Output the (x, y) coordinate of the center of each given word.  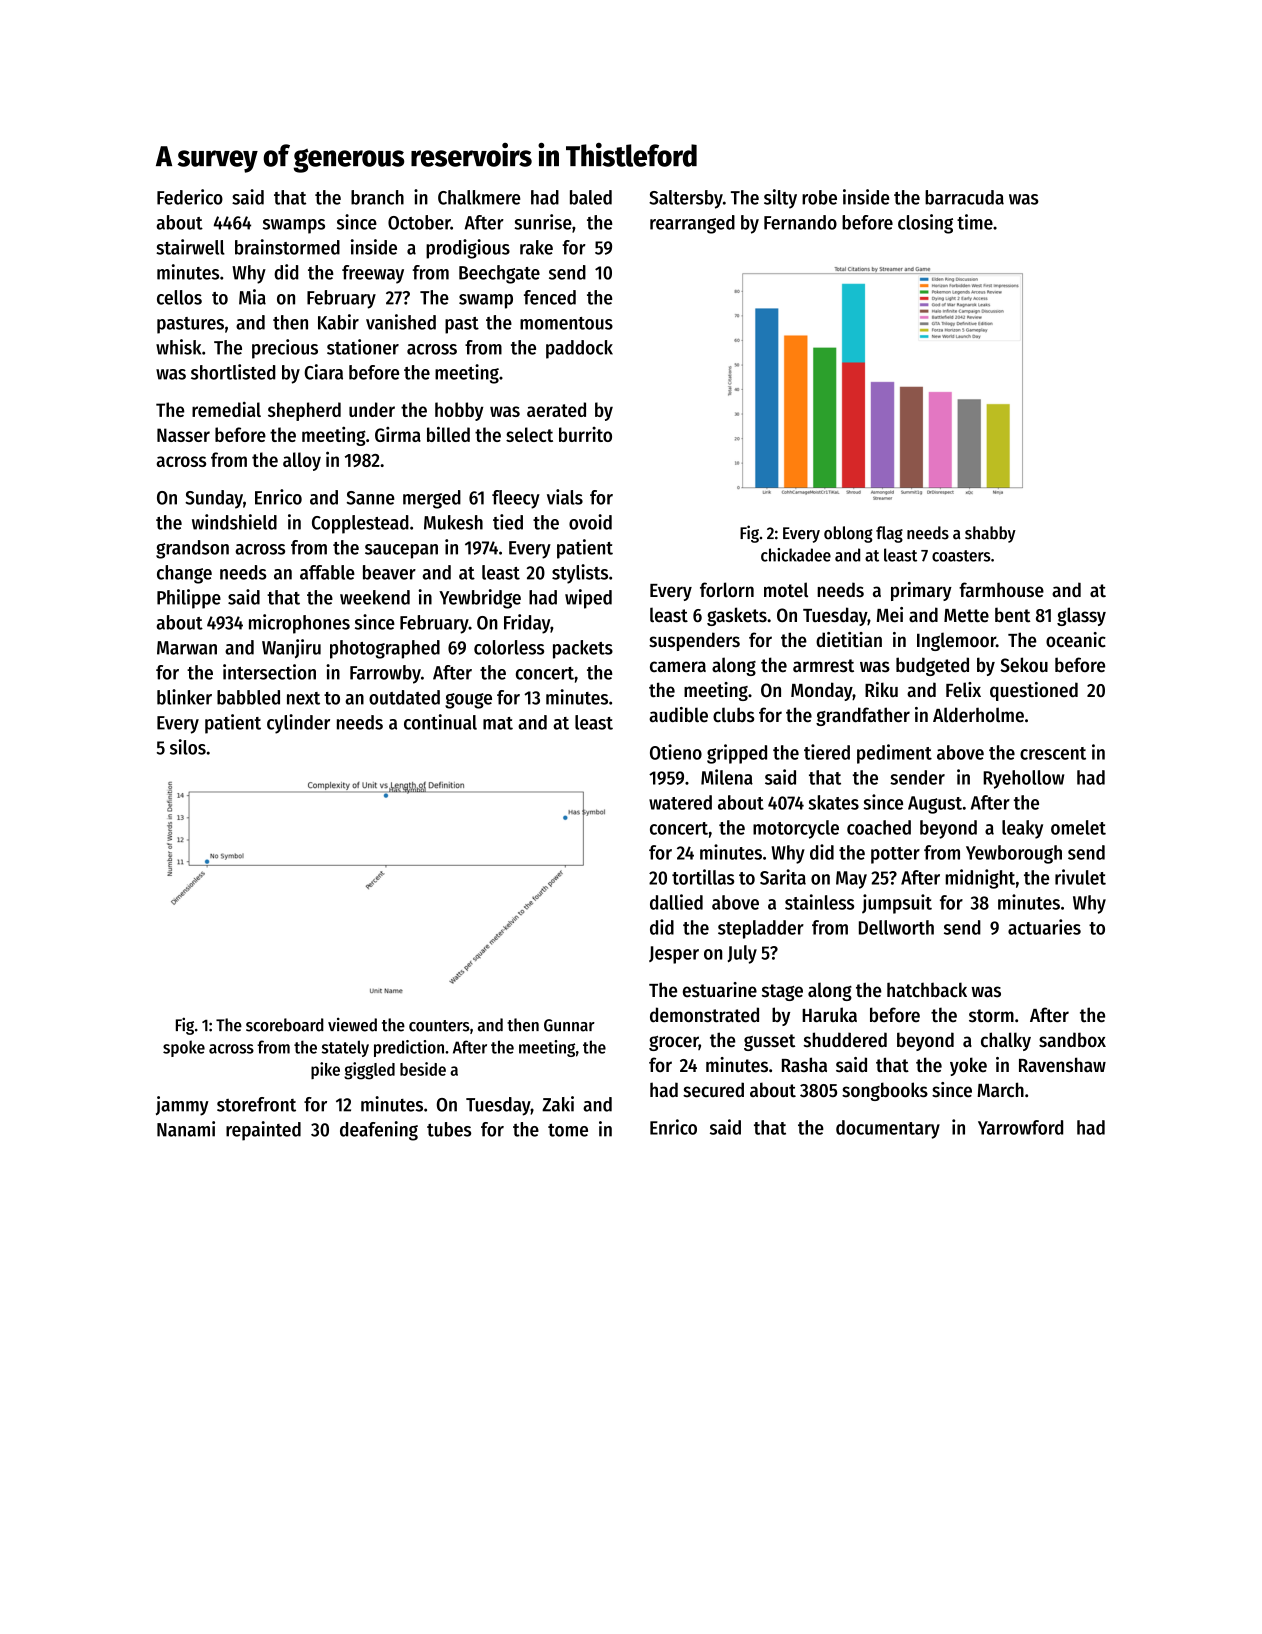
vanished (401, 322)
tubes (449, 1129)
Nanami (186, 1129)
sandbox (1072, 1040)
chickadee (796, 555)
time (975, 222)
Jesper (674, 955)
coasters (961, 556)
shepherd (304, 411)
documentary (888, 1129)
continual (440, 722)
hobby (459, 411)
